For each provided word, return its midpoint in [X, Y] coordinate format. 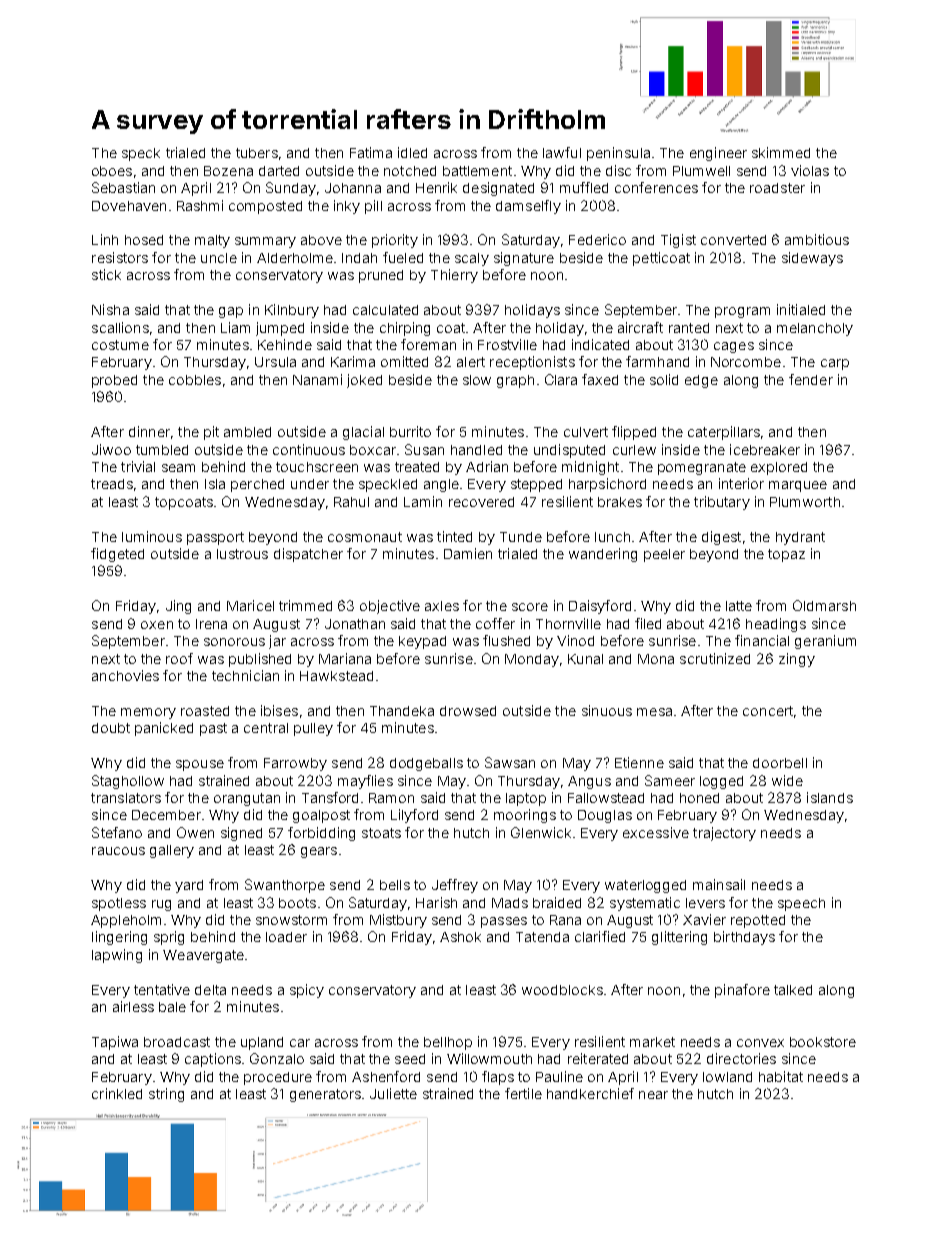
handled [476, 450]
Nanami [317, 379]
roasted [205, 711]
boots [297, 903]
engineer [718, 154]
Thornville [568, 623]
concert [768, 711]
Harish [436, 902]
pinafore [742, 991]
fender [811, 379]
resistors [120, 257]
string [166, 1095]
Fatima [371, 152]
